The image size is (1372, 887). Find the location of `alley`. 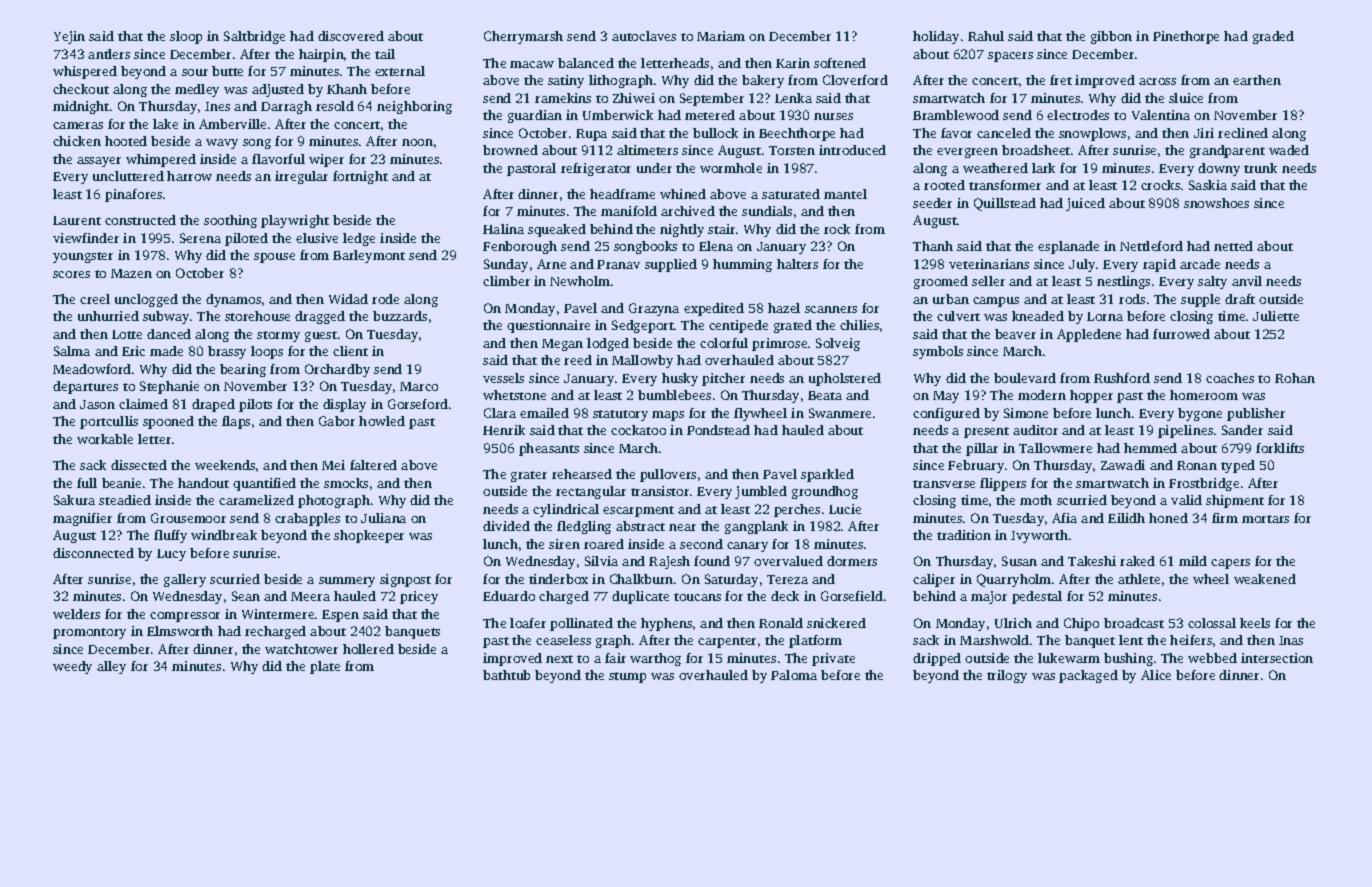

alley is located at coordinates (111, 667).
